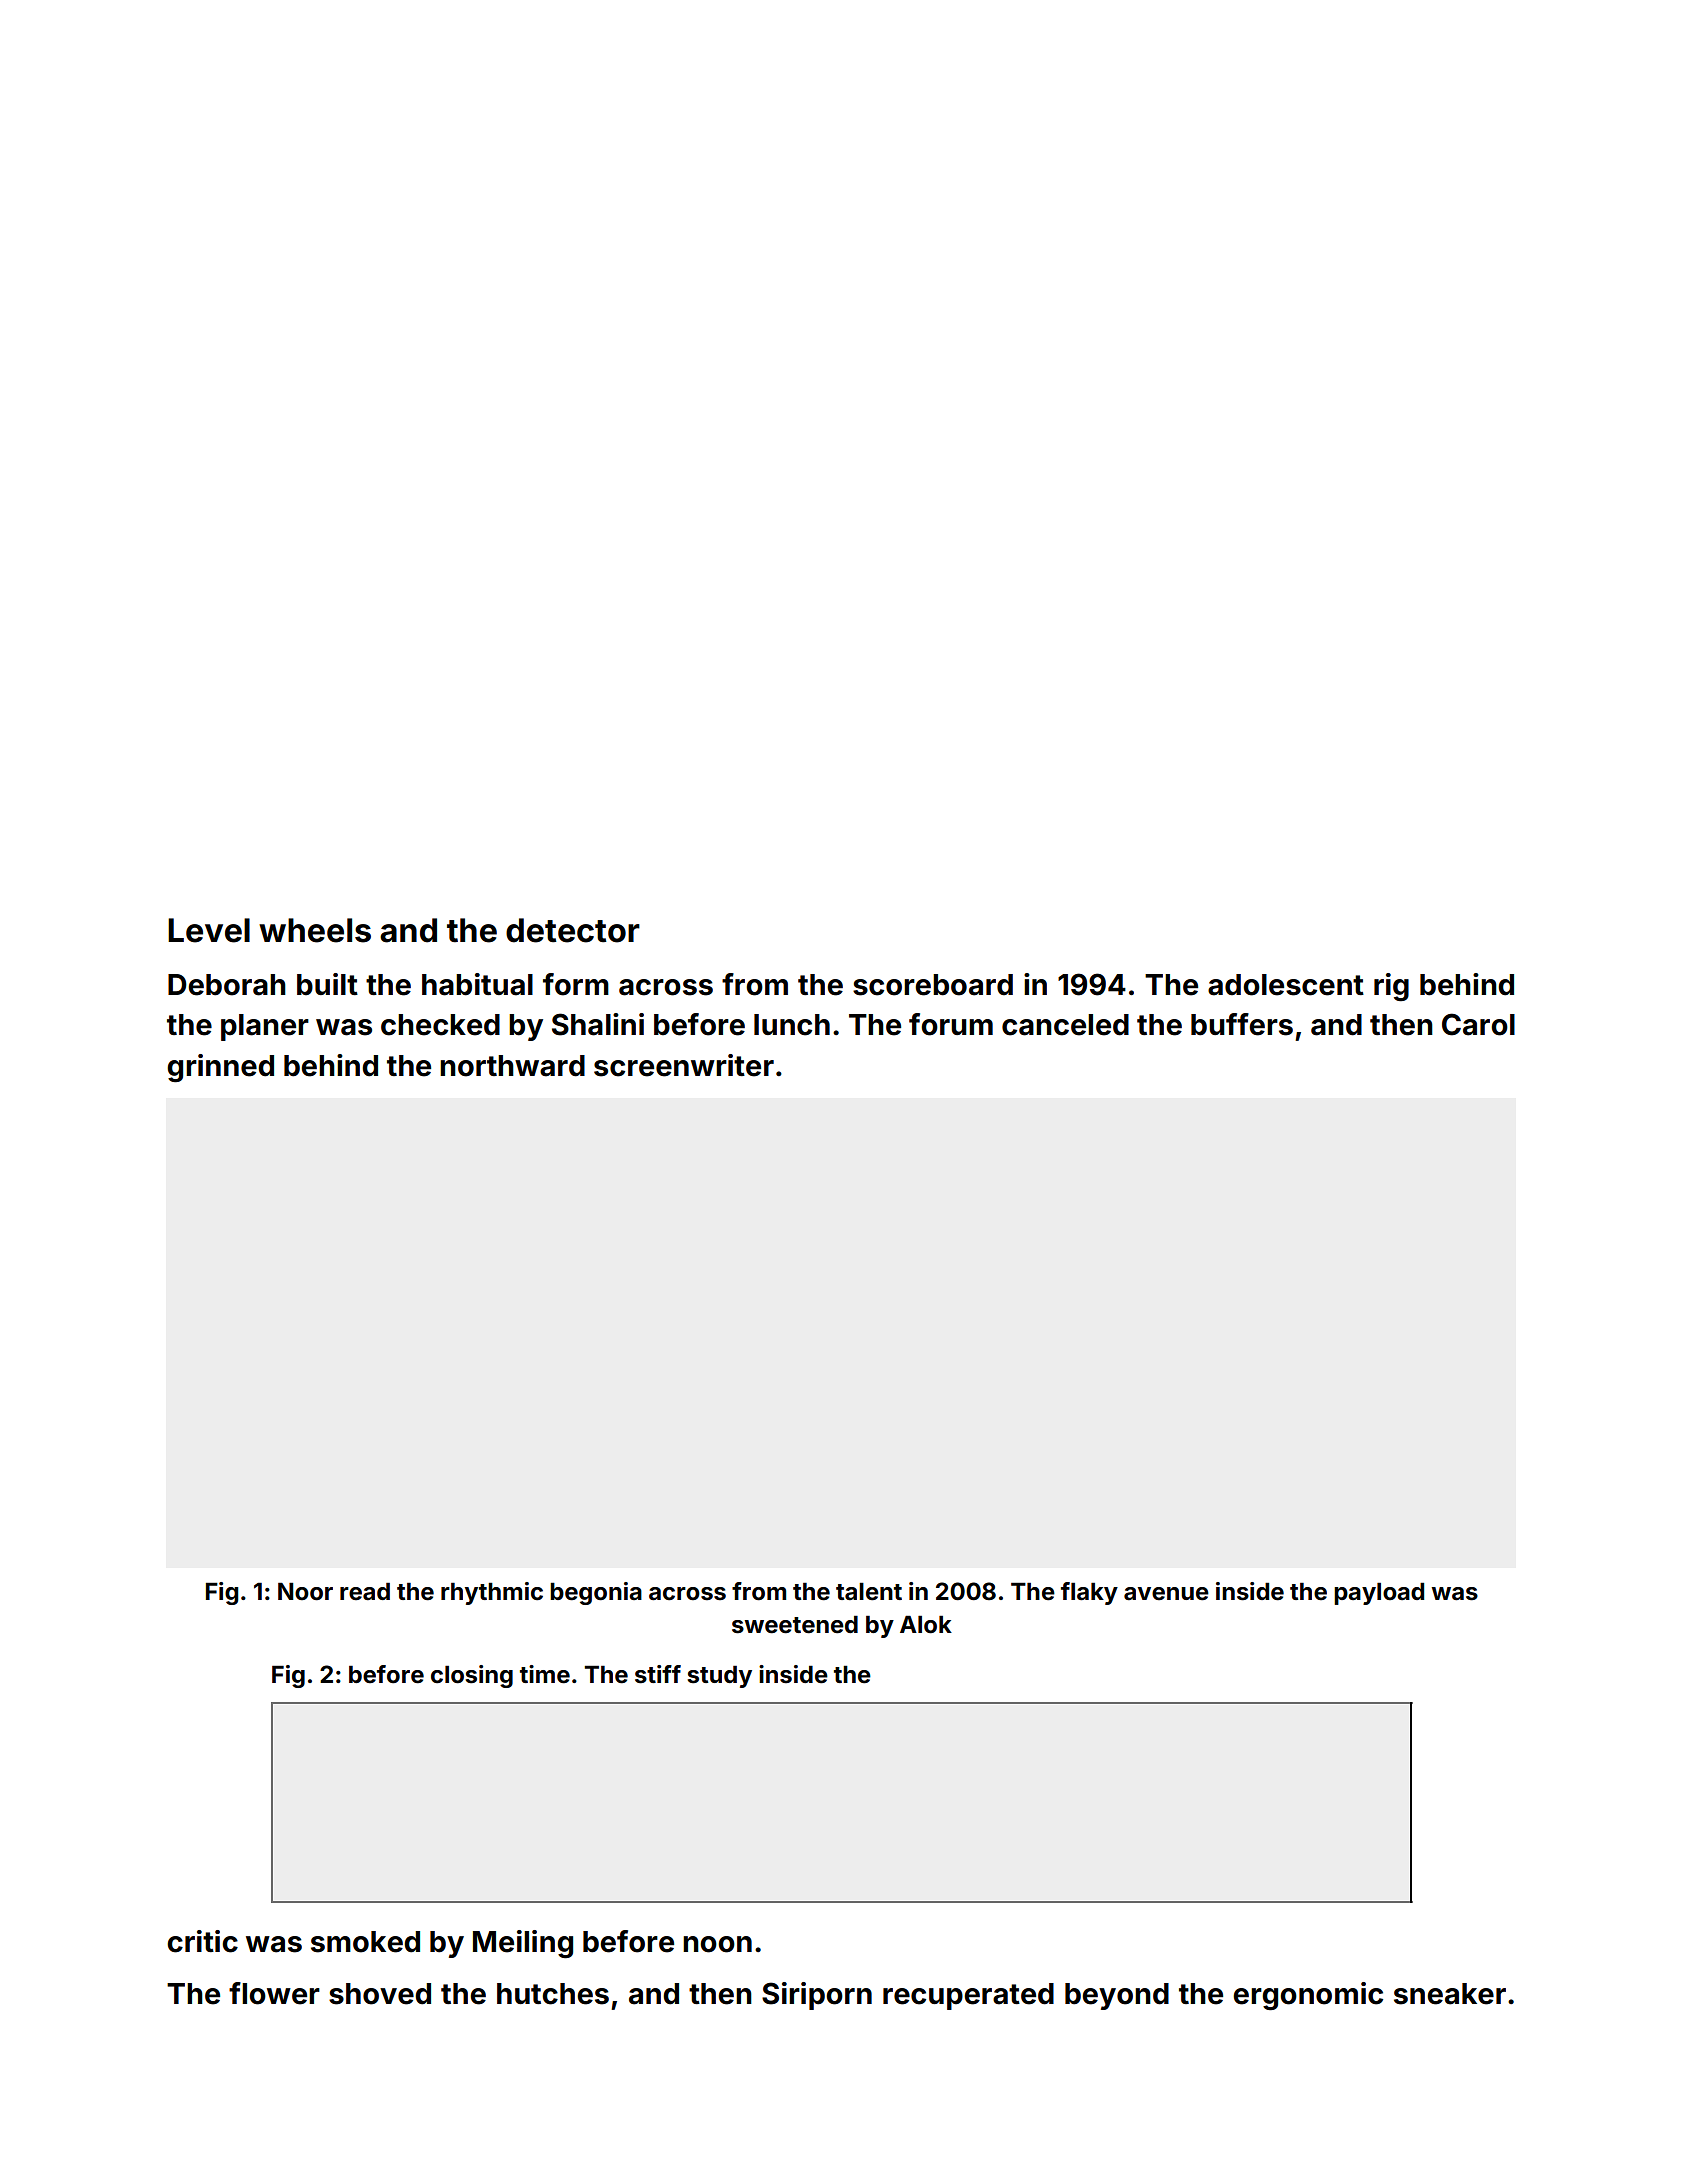 This screenshot has width=1683, height=2178. What do you see at coordinates (492, 1593) in the screenshot?
I see `rhythmic` at bounding box center [492, 1593].
